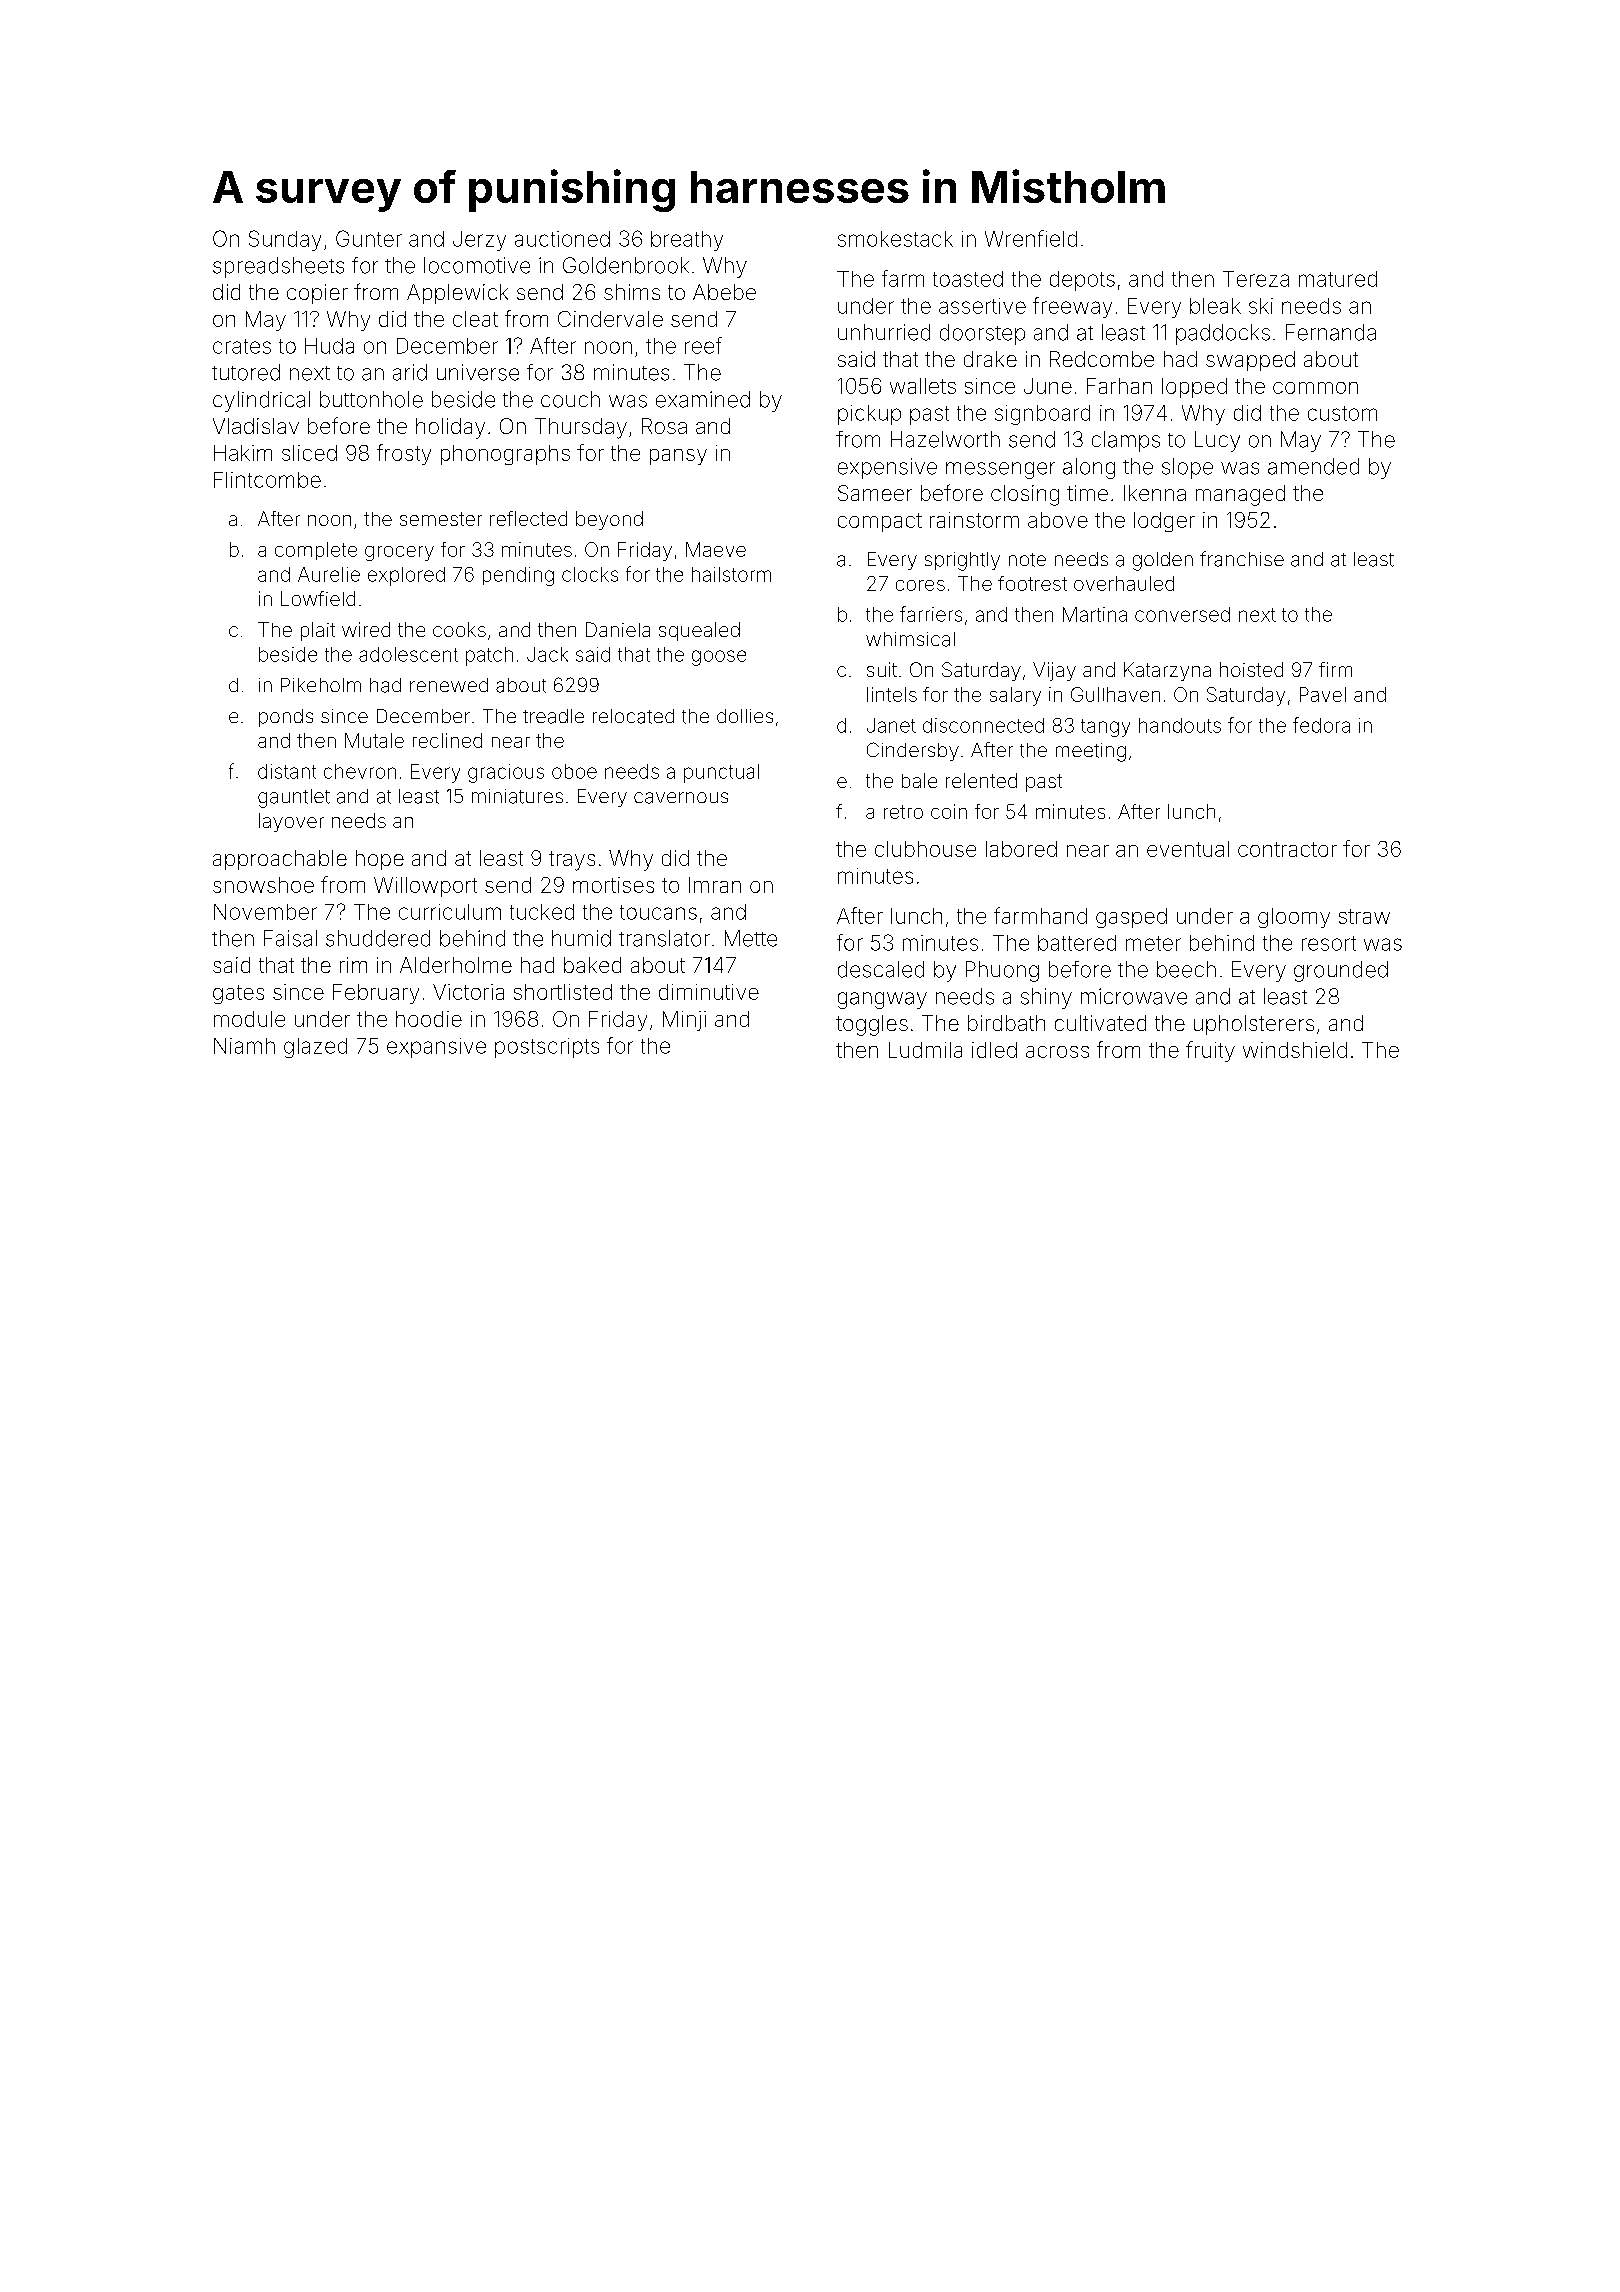 This page has width=1620, height=2292. What do you see at coordinates (684, 1021) in the page?
I see `Minji` at bounding box center [684, 1021].
